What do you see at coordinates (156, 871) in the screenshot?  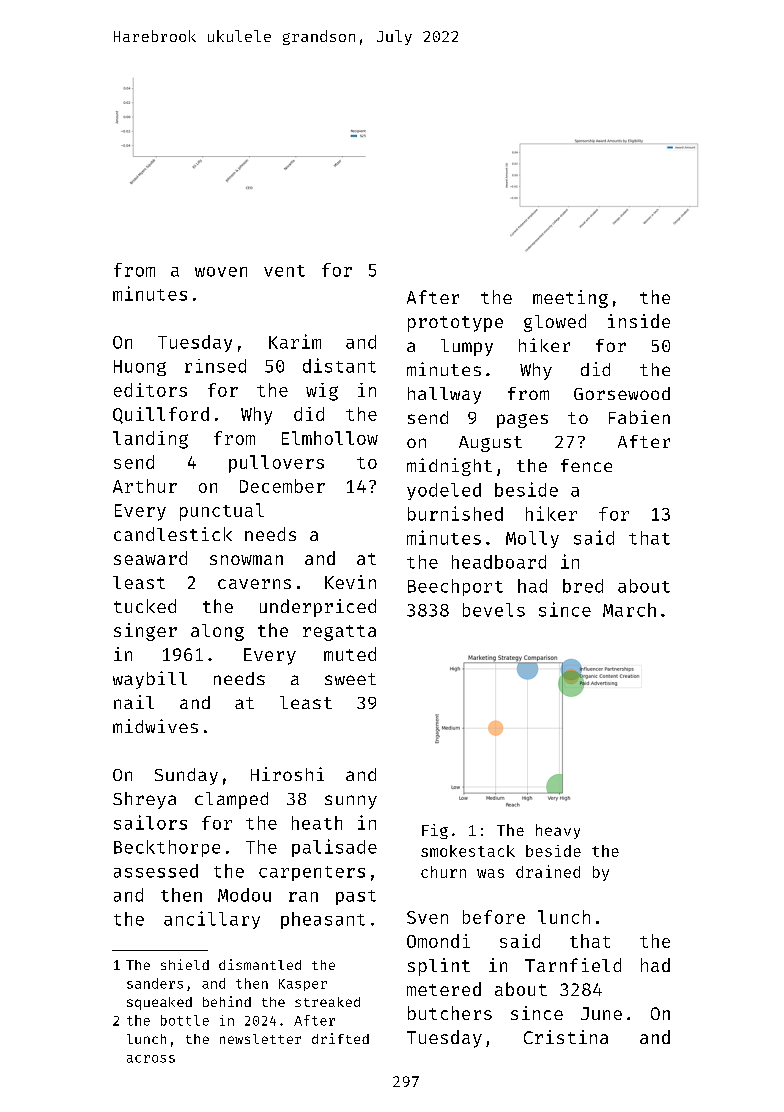 I see `assessed` at bounding box center [156, 871].
